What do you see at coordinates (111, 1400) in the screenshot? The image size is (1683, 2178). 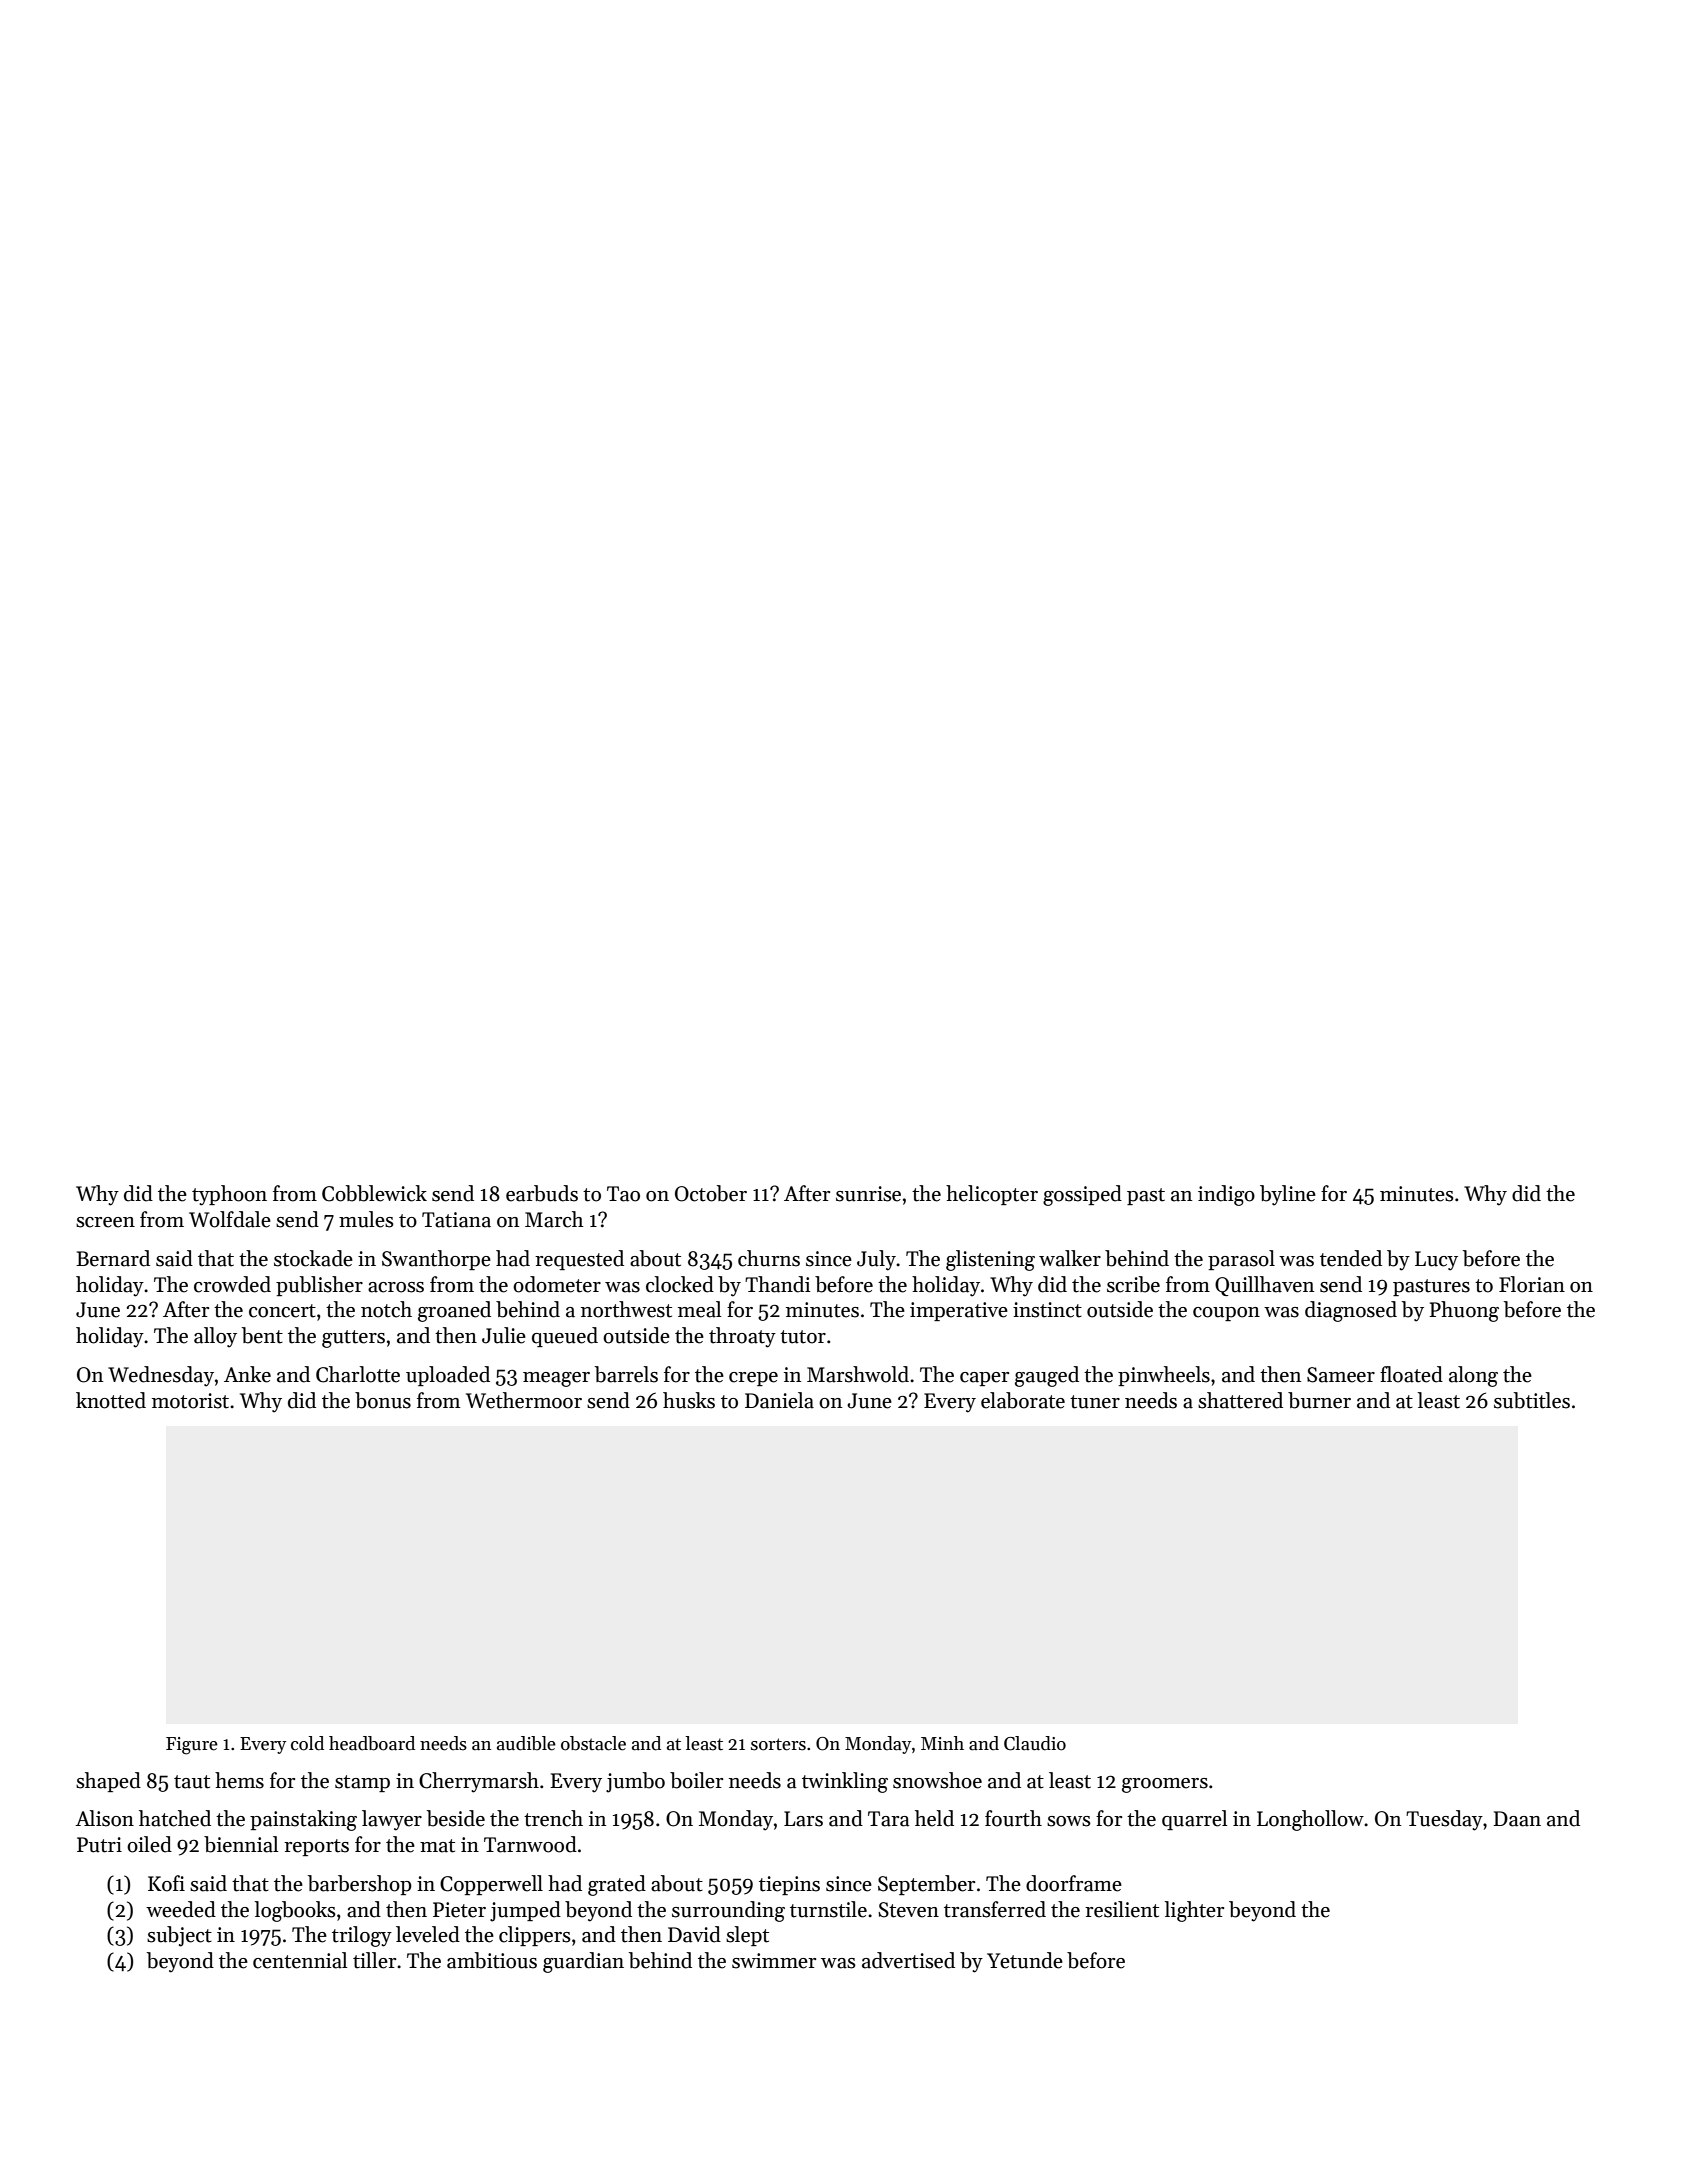 I see `knotted` at bounding box center [111, 1400].
